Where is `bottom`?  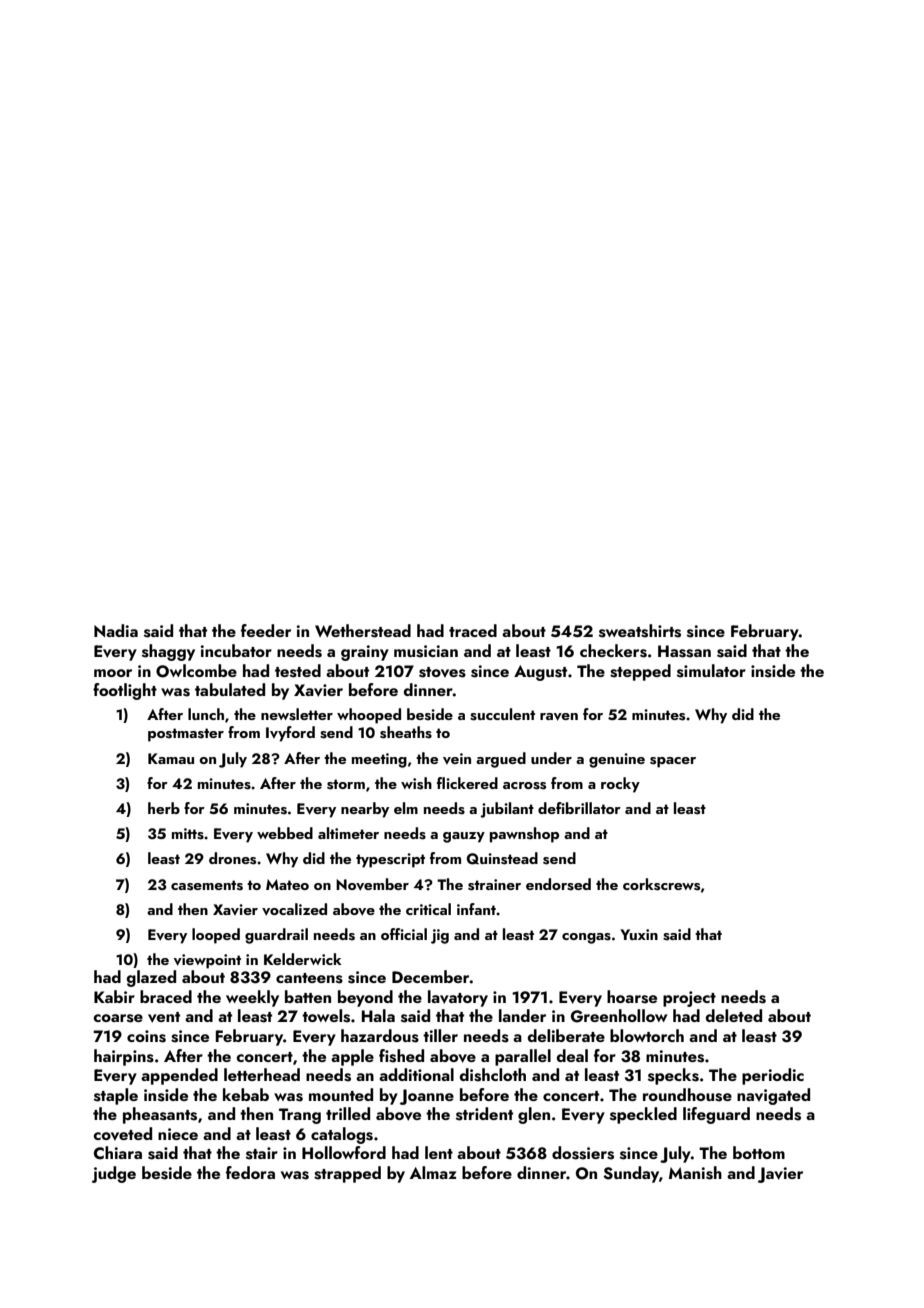 bottom is located at coordinates (759, 1152).
